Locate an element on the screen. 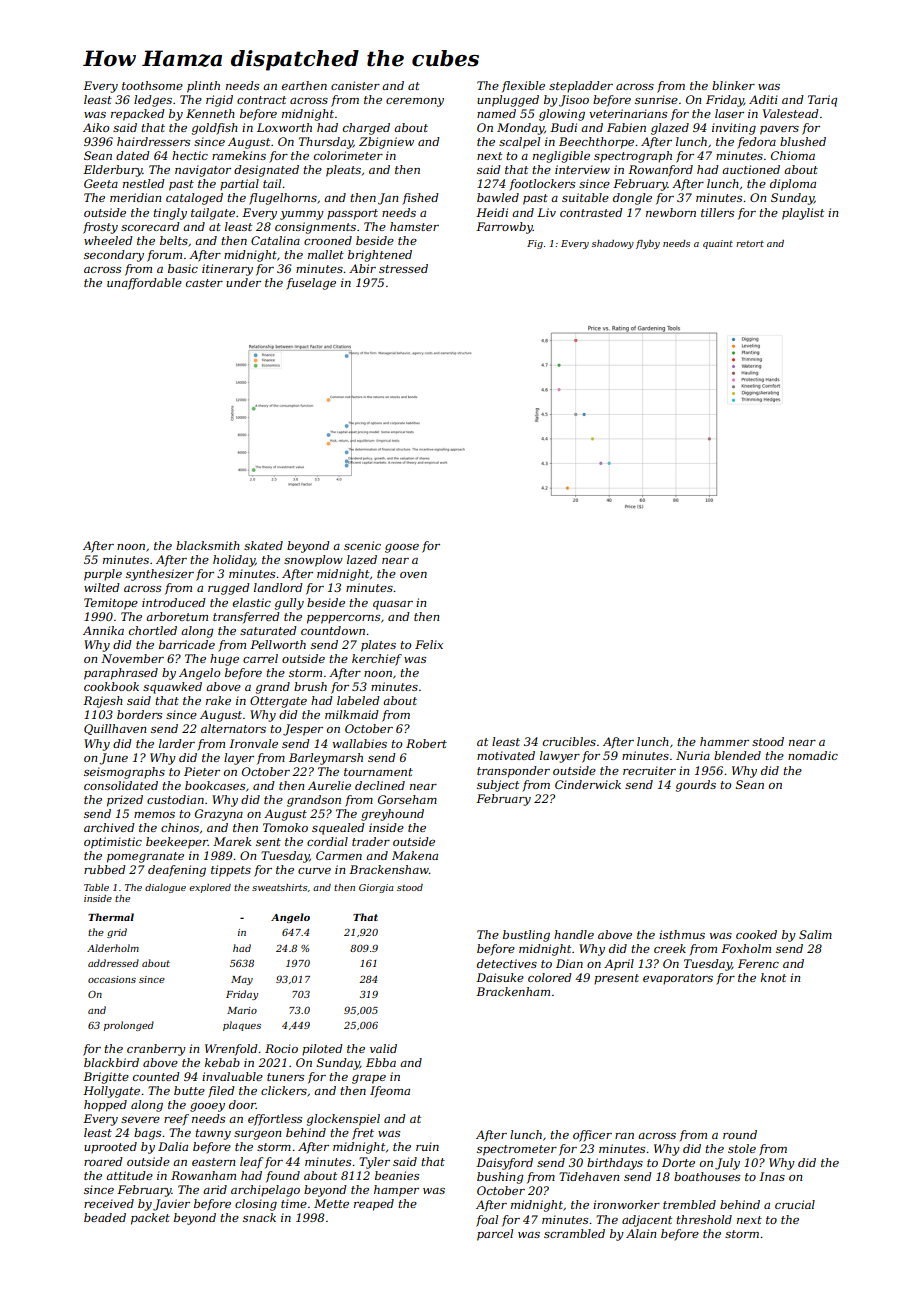  arid is located at coordinates (215, 1189).
